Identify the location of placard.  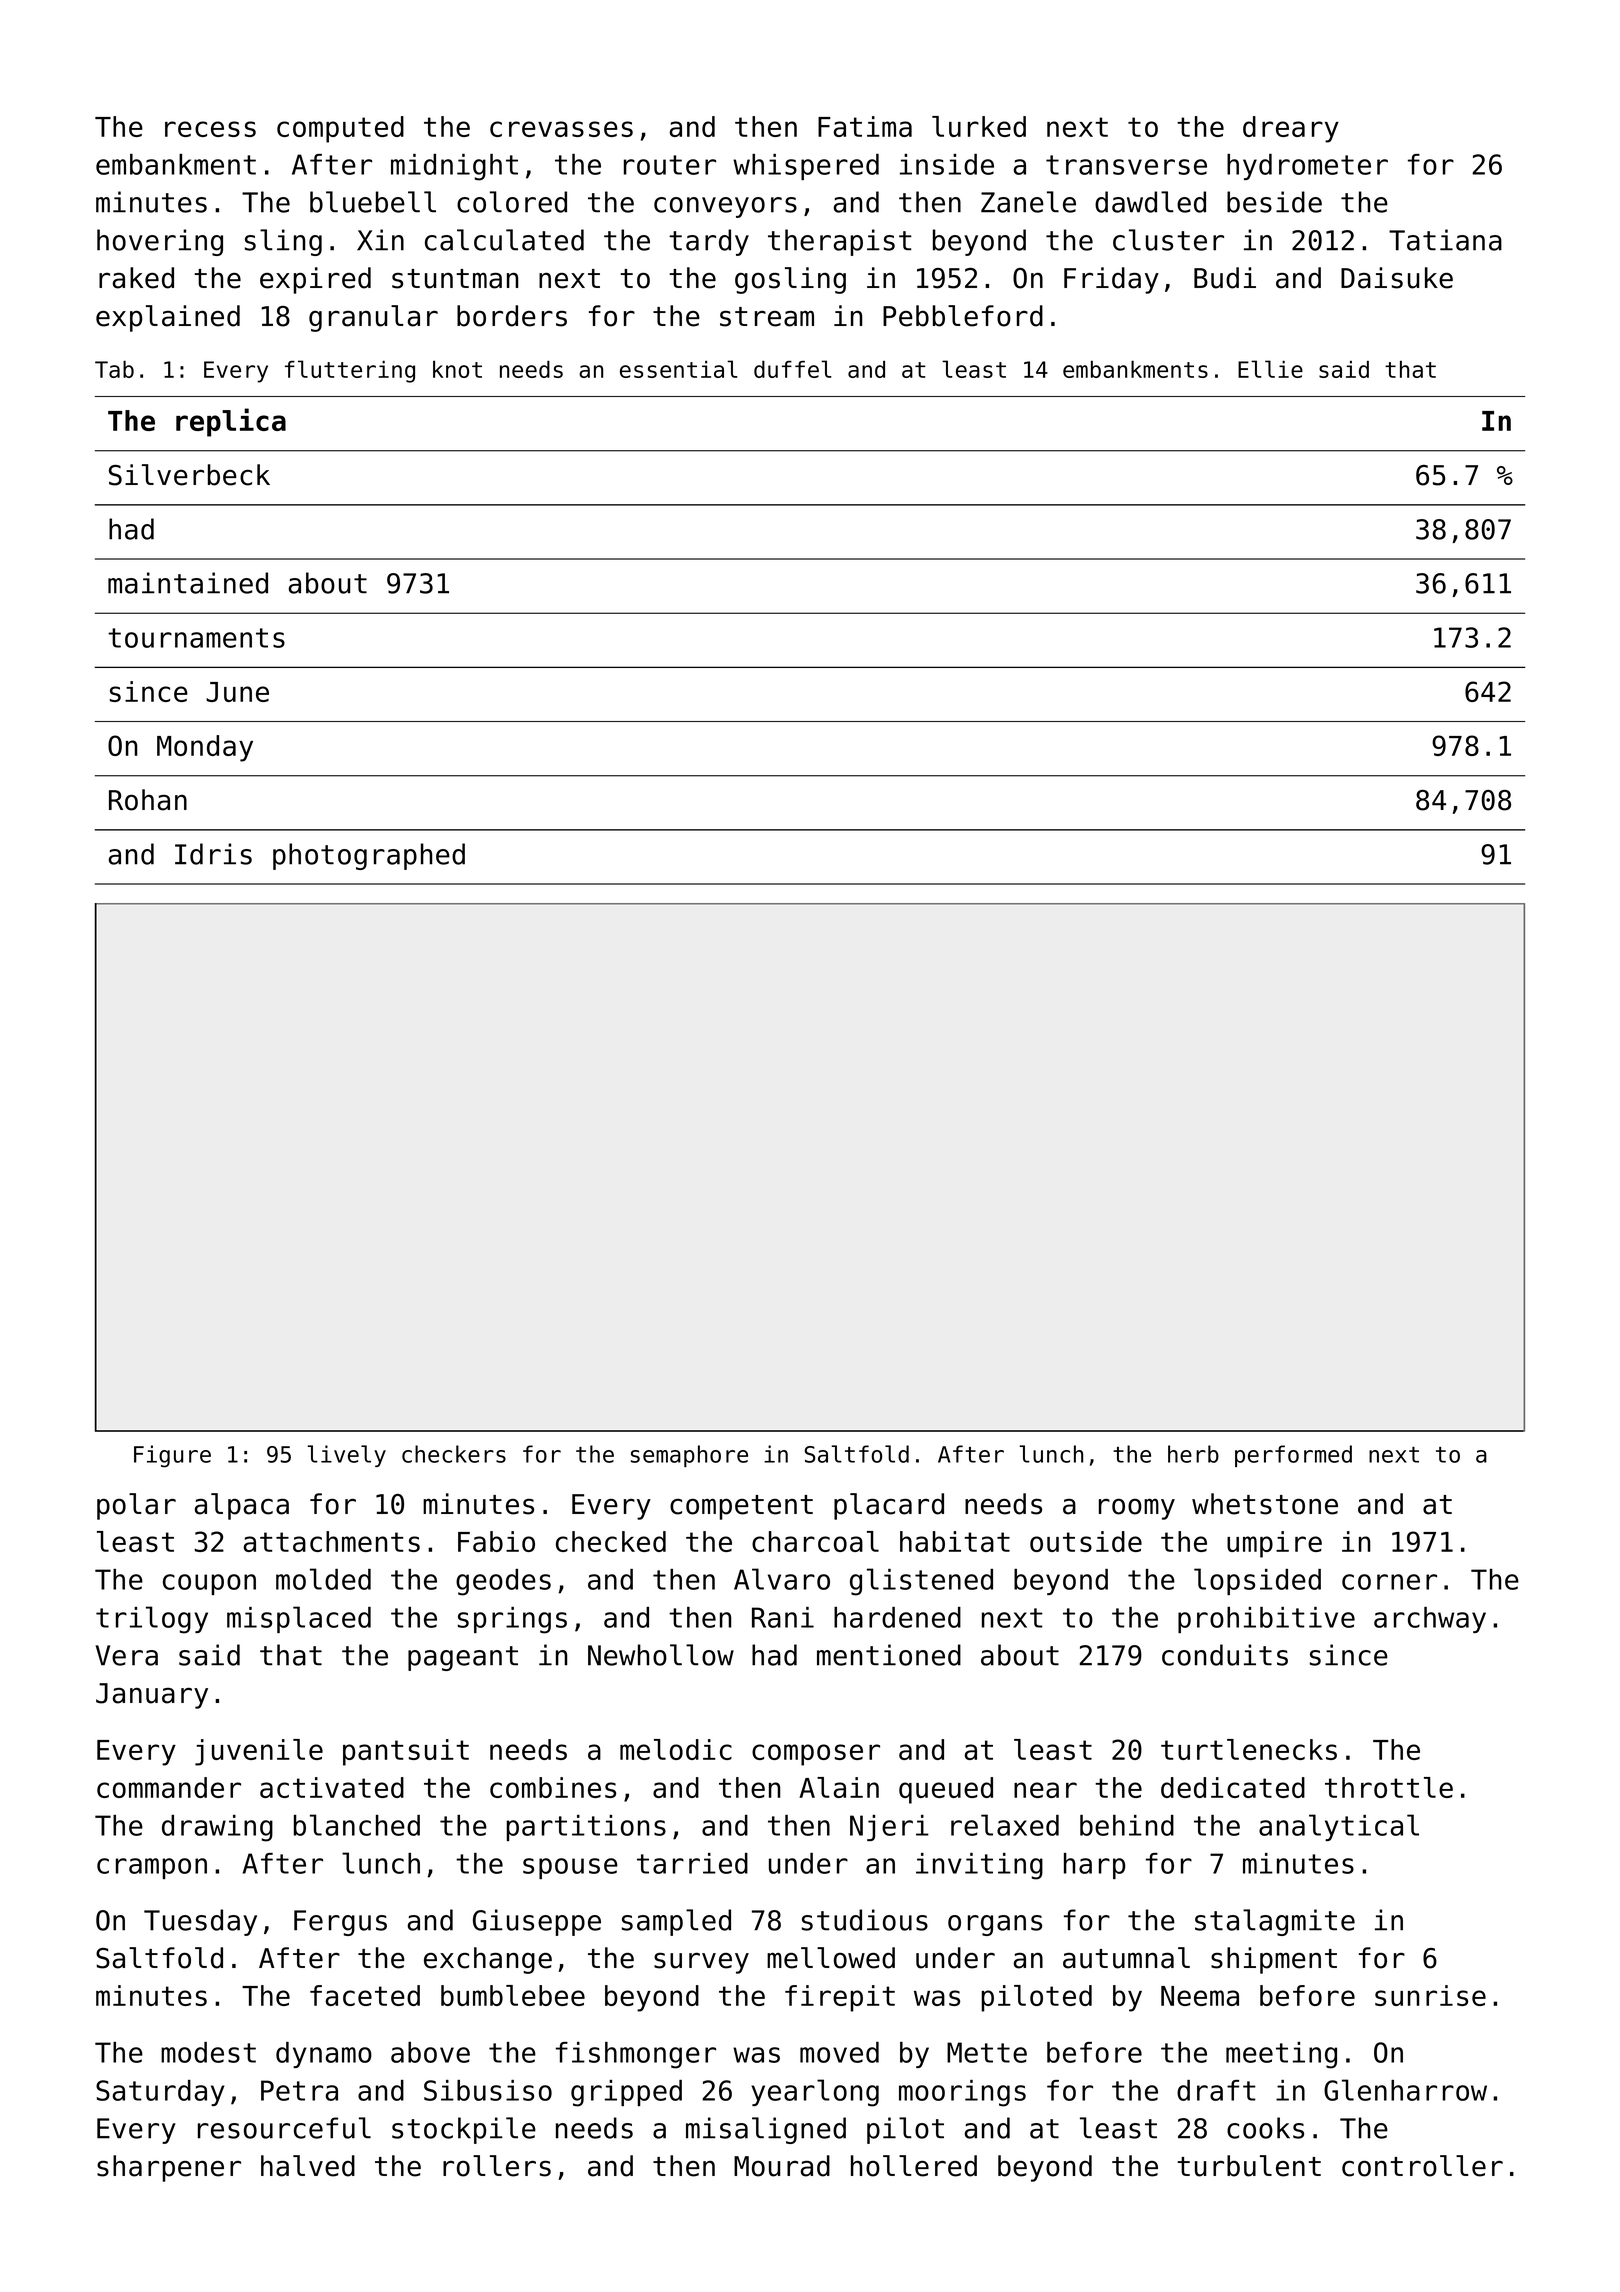
(889, 1506).
